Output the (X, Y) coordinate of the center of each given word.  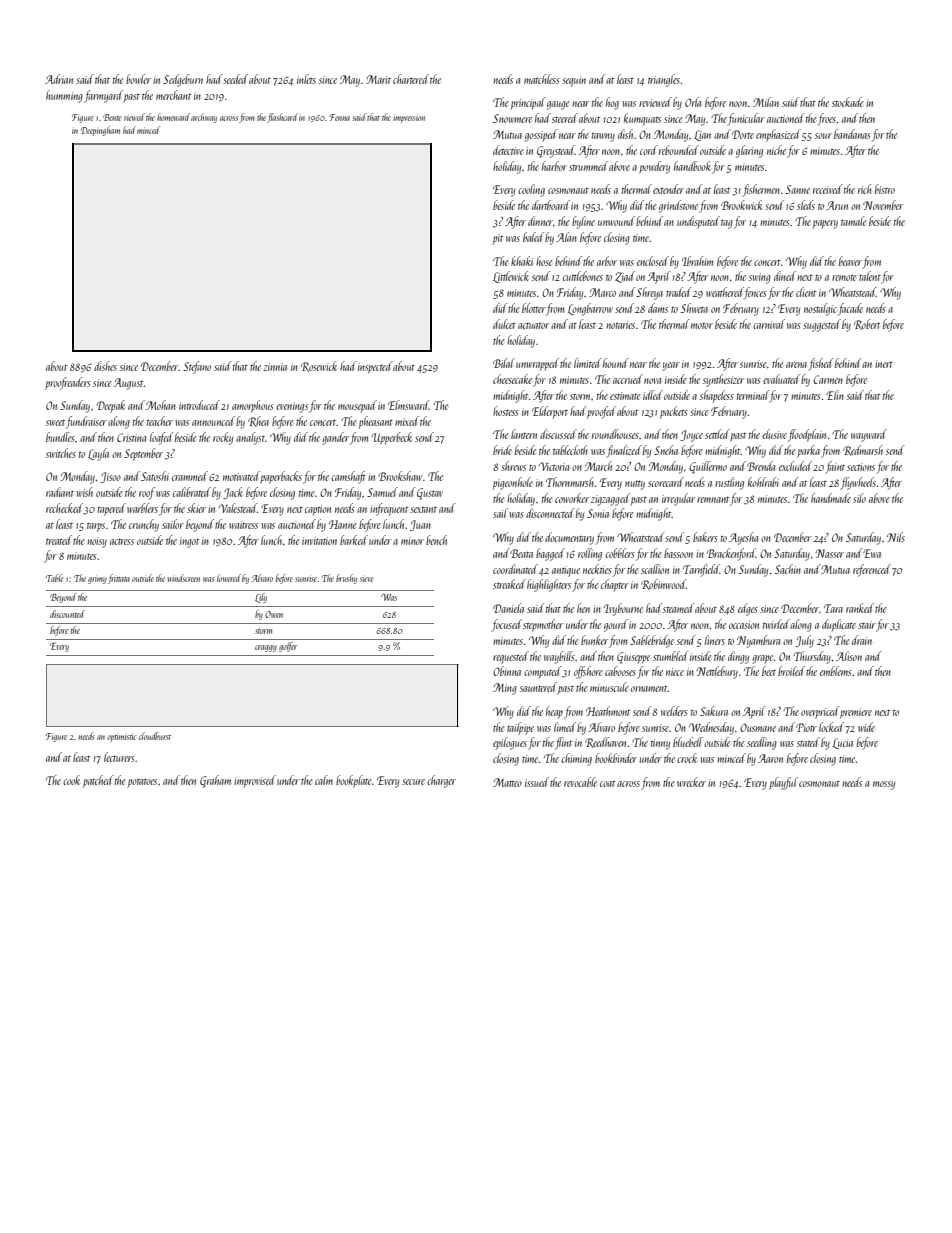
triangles (664, 80)
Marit (378, 79)
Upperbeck (391, 438)
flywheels (858, 483)
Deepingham (100, 131)
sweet (55, 423)
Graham (215, 781)
